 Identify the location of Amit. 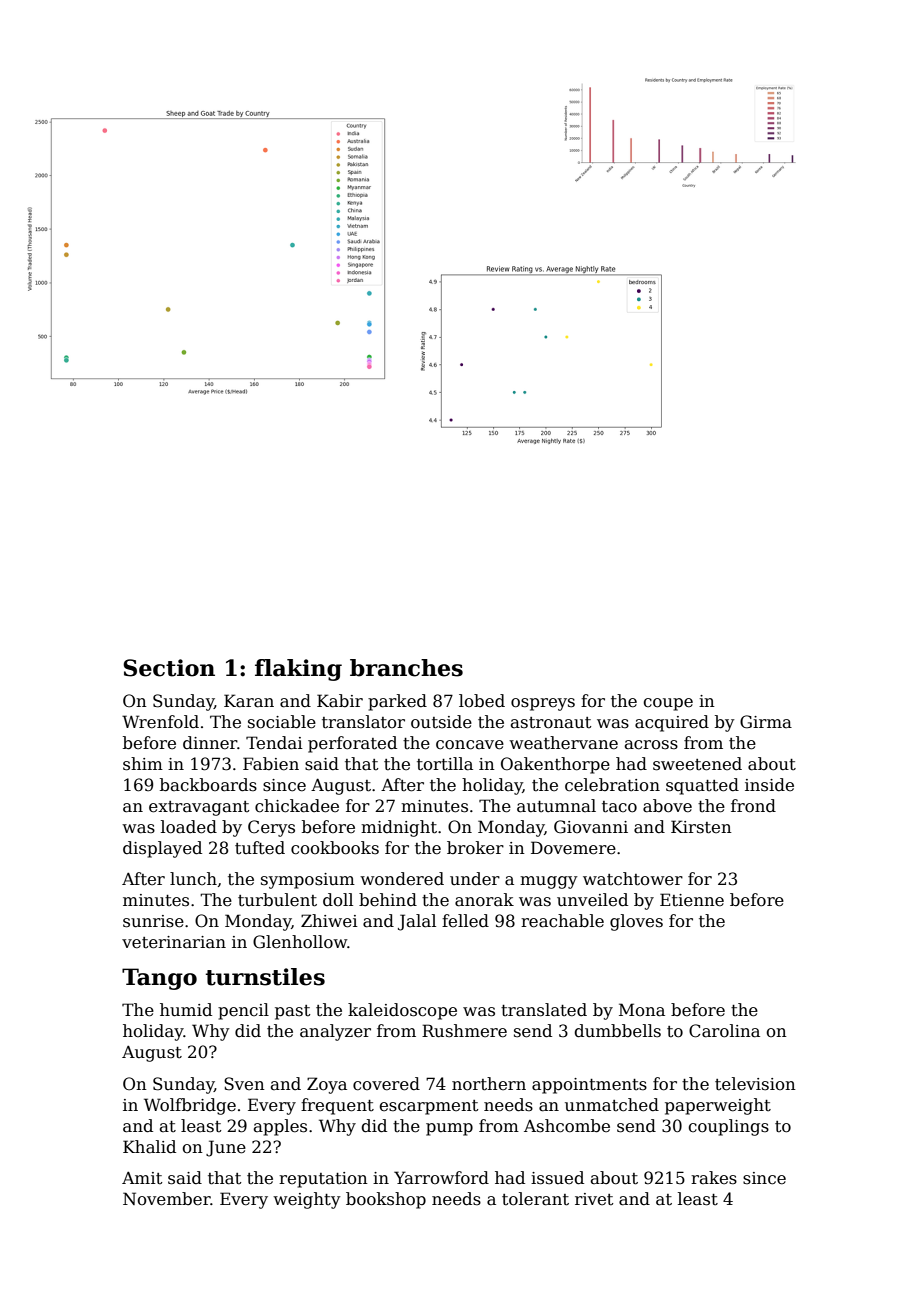
(142, 1178).
